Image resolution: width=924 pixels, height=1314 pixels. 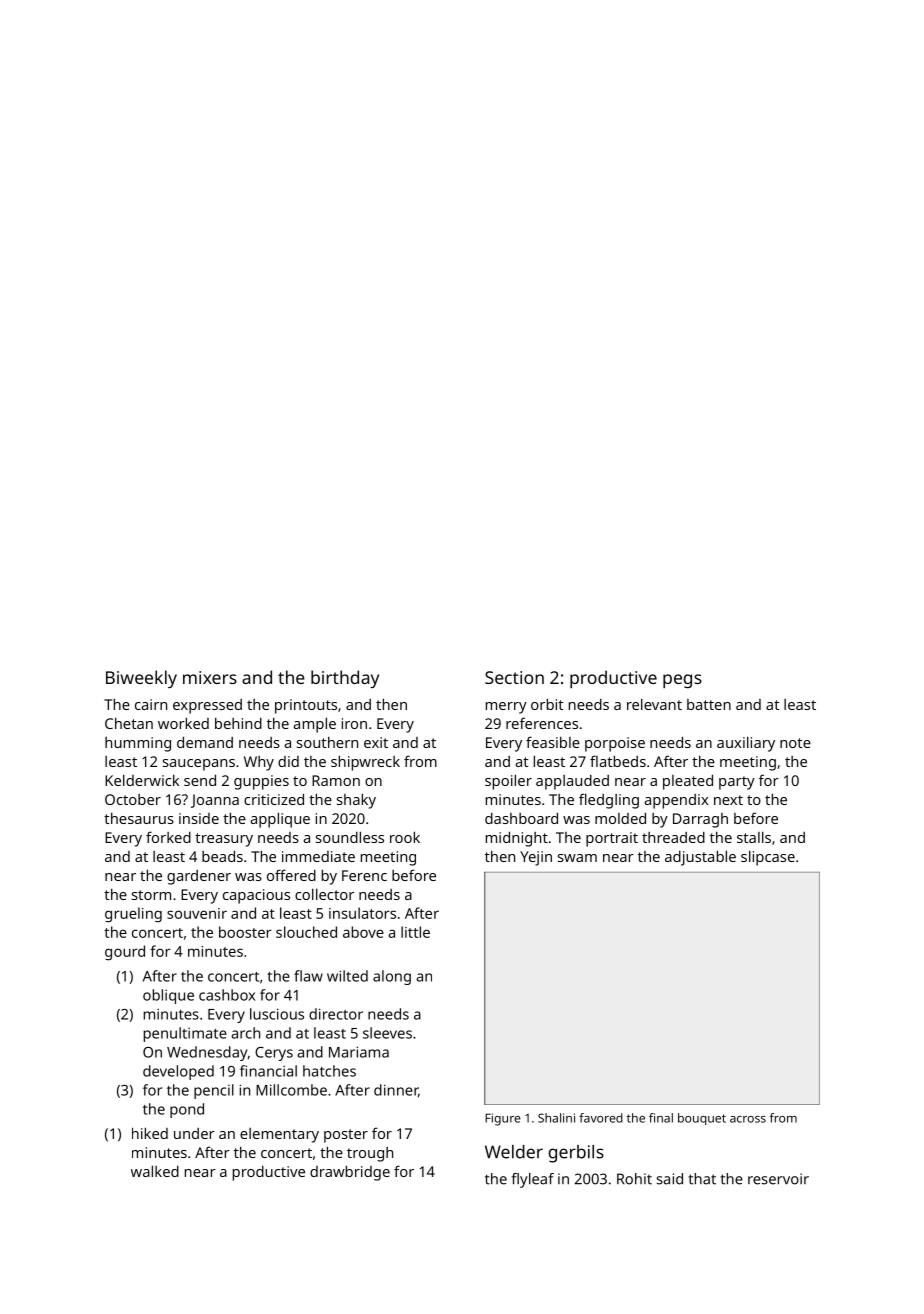 What do you see at coordinates (245, 932) in the document?
I see `booster` at bounding box center [245, 932].
